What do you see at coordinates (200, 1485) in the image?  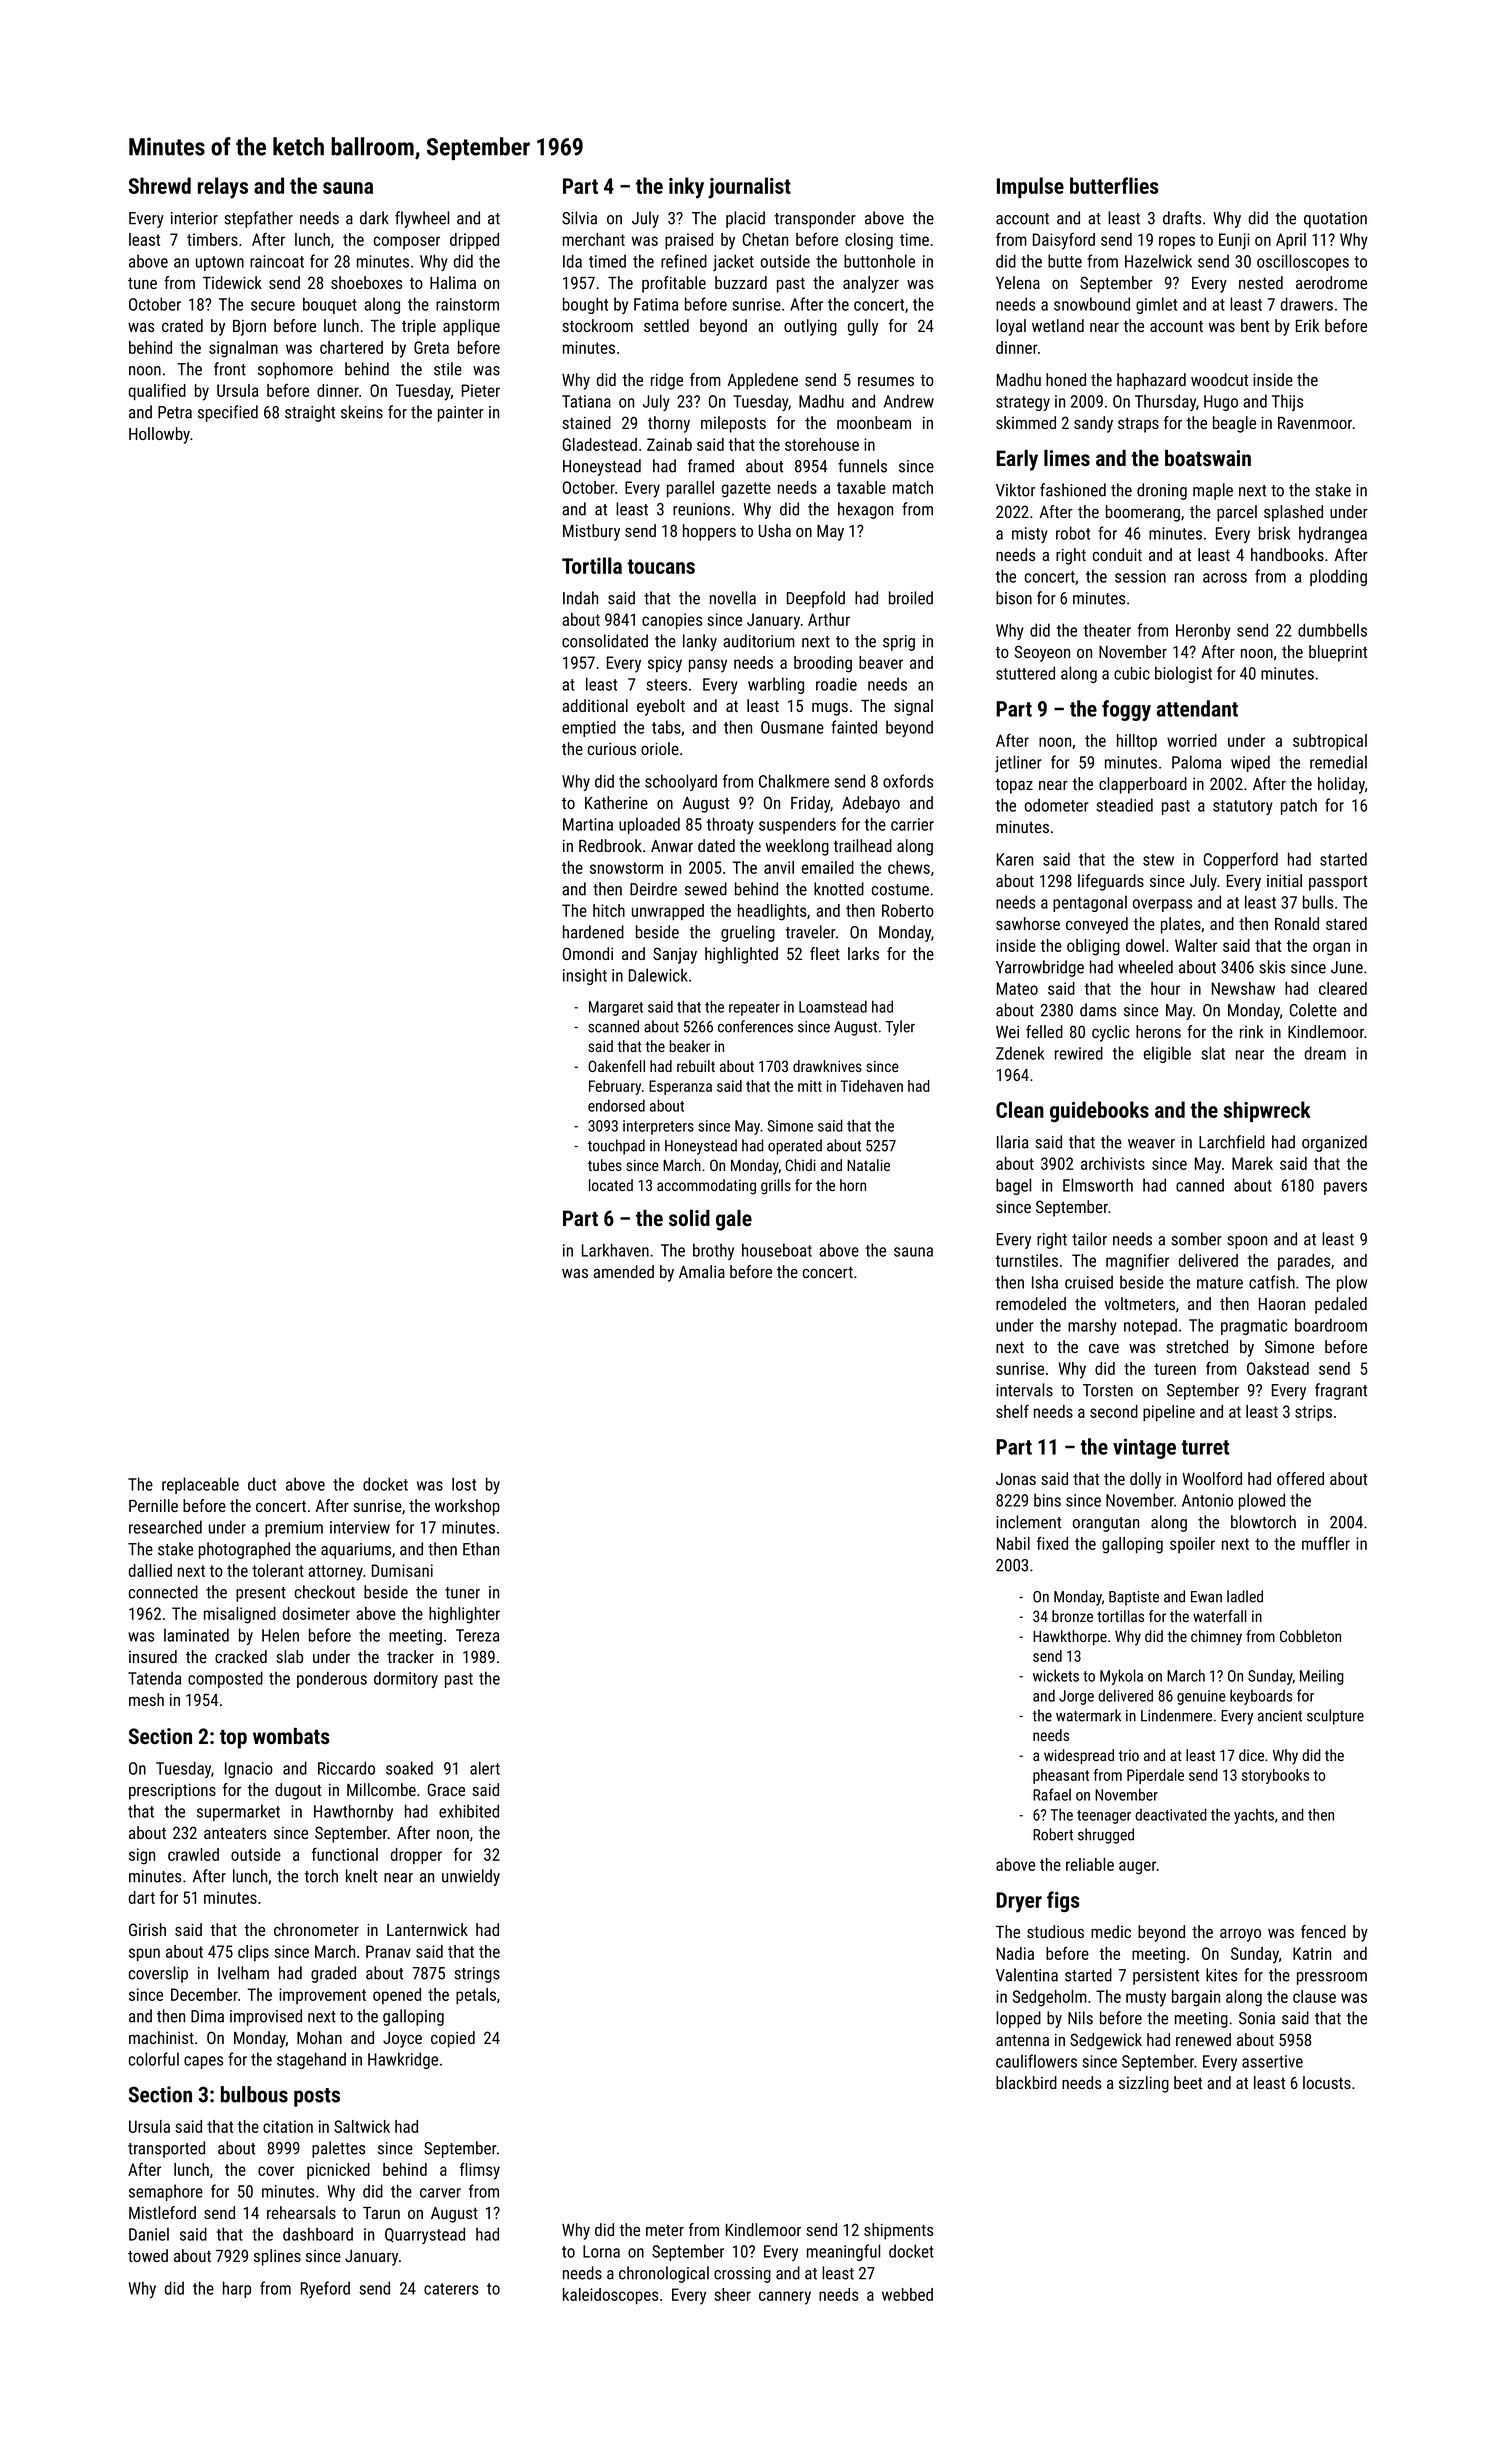 I see `replaceable` at bounding box center [200, 1485].
